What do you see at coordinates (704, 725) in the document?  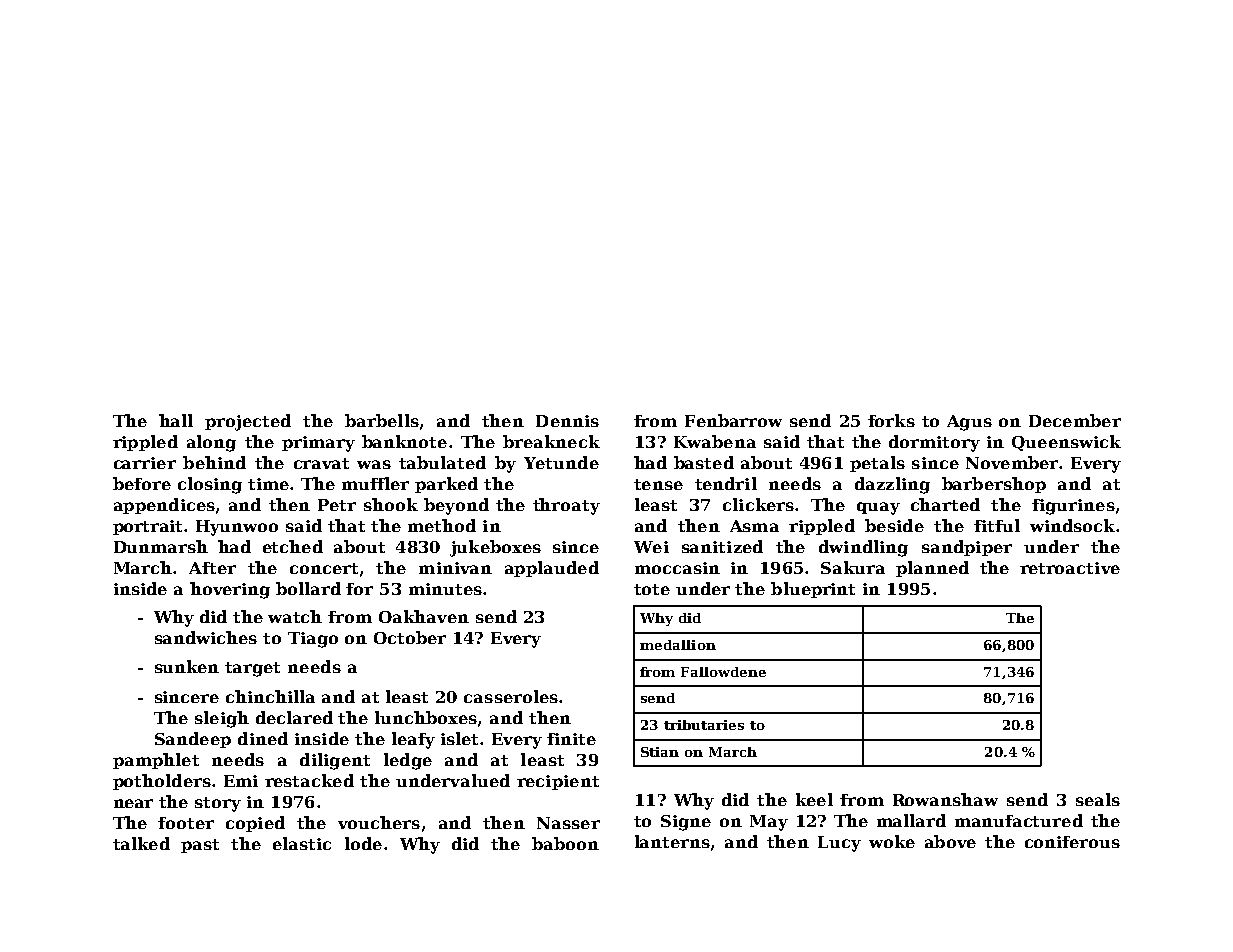 I see `tributaries` at bounding box center [704, 725].
